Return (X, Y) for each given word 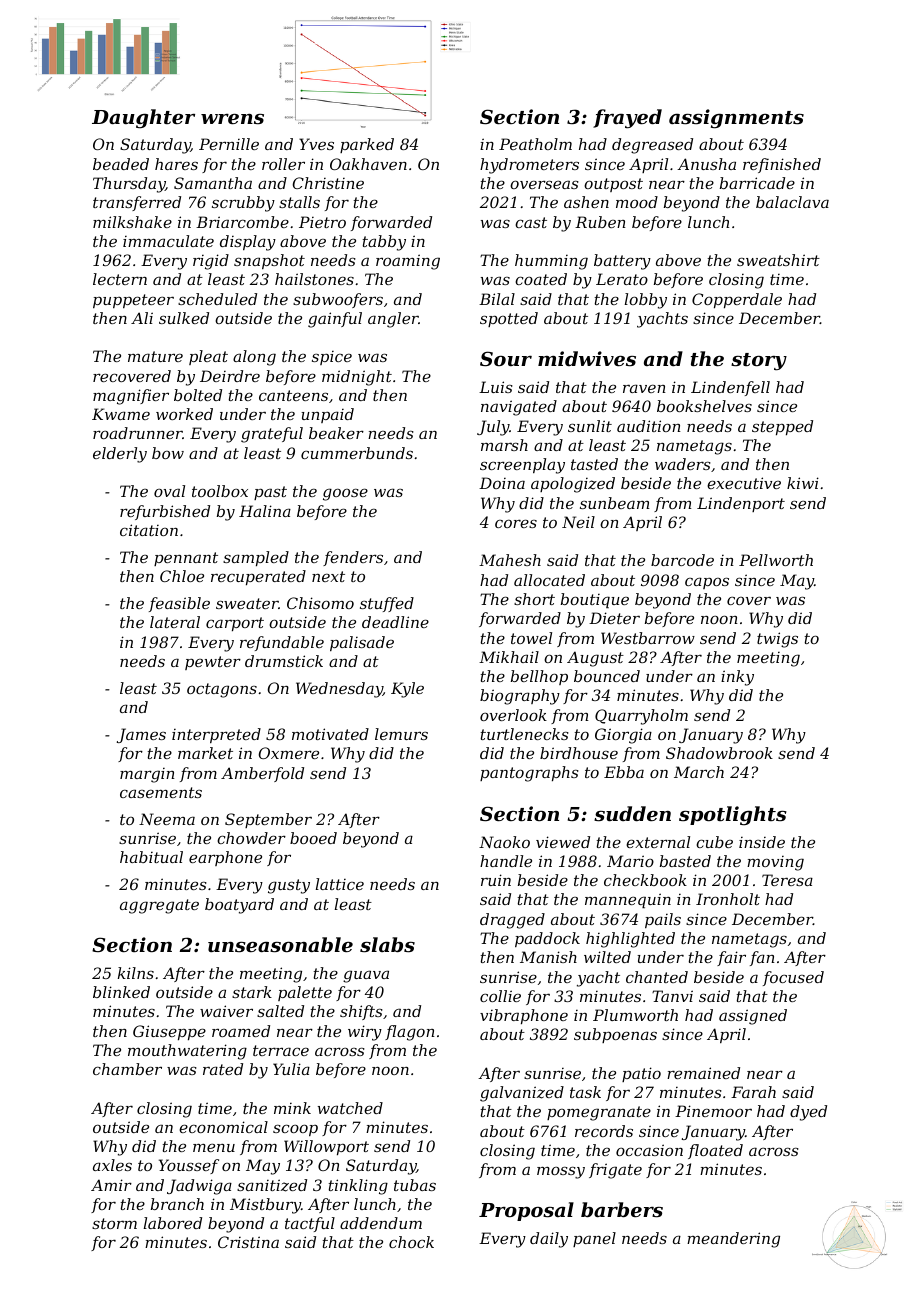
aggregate (159, 906)
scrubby (243, 204)
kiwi (803, 483)
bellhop (539, 677)
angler (393, 320)
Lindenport (741, 504)
